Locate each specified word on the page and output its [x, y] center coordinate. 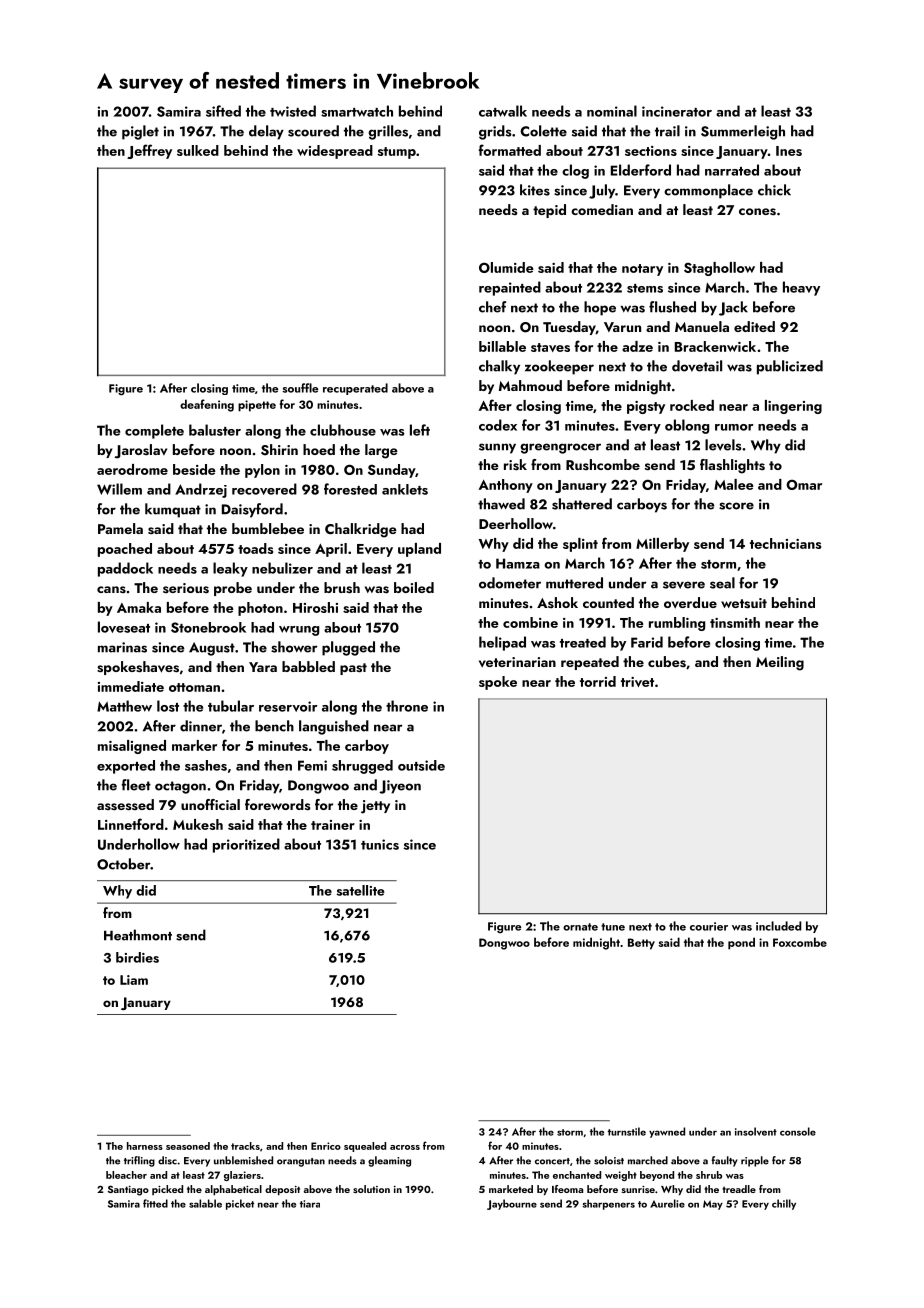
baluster [215, 430]
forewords [277, 804]
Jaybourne [512, 1204]
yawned [667, 1132]
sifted [223, 111]
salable [205, 1203]
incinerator [677, 111]
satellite [360, 890]
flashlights [732, 466]
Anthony [506, 486]
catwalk [503, 111]
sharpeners [608, 1204]
